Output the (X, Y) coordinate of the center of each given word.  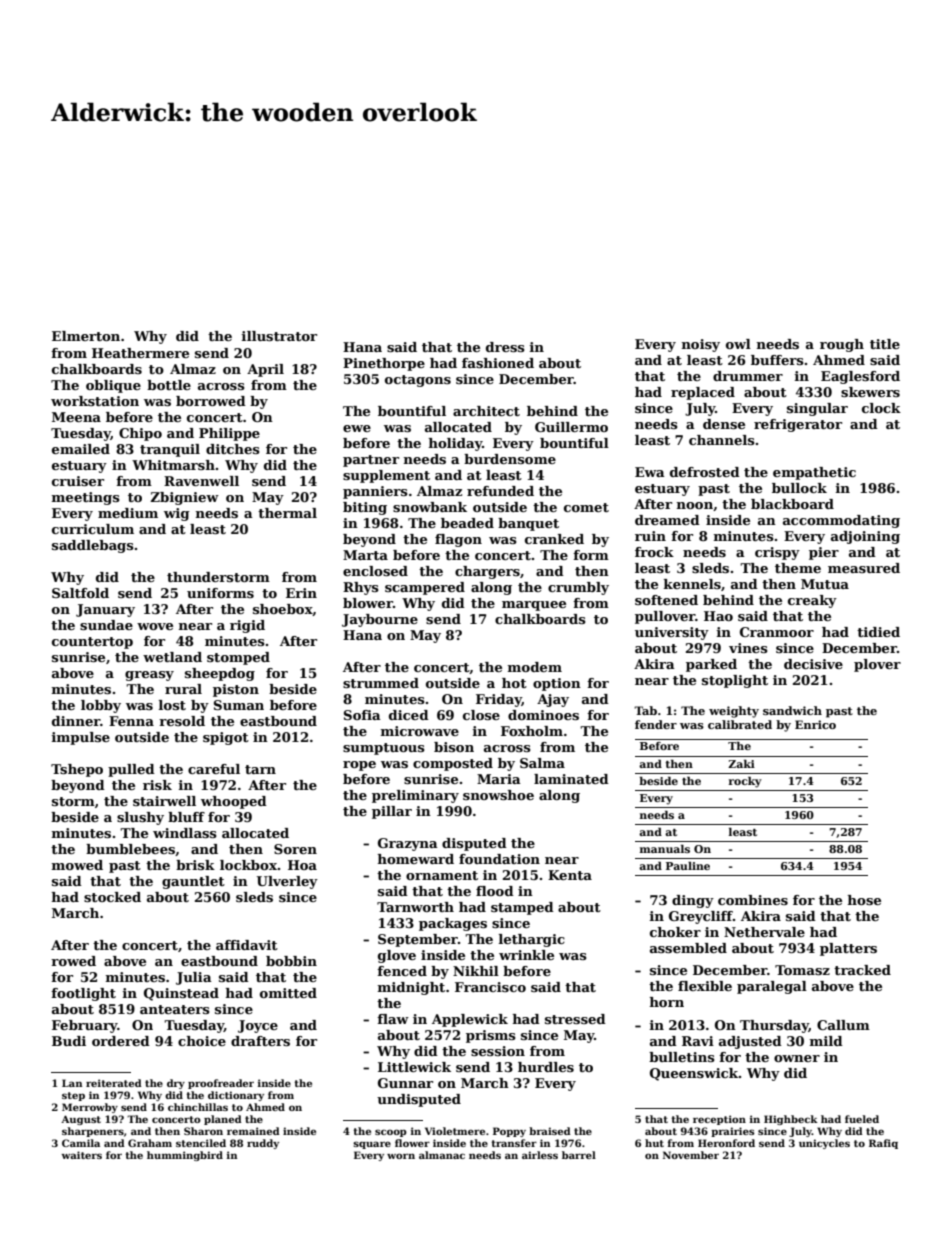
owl (738, 344)
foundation (499, 859)
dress (505, 347)
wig (177, 514)
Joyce (258, 1026)
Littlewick (414, 1067)
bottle (169, 385)
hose (864, 900)
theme (798, 568)
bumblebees (130, 849)
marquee (534, 606)
